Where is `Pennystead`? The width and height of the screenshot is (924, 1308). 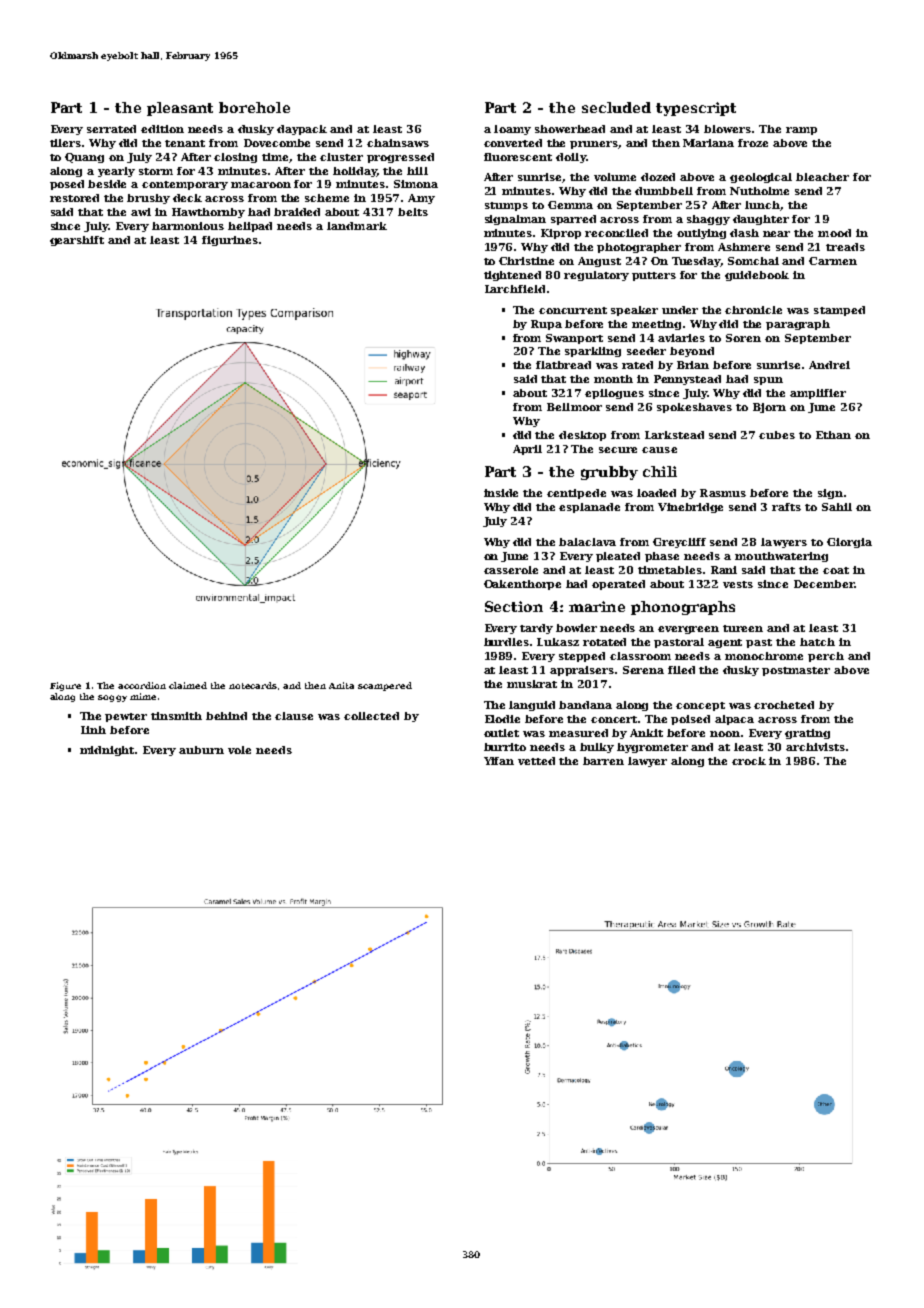 Pennystead is located at coordinates (687, 380).
